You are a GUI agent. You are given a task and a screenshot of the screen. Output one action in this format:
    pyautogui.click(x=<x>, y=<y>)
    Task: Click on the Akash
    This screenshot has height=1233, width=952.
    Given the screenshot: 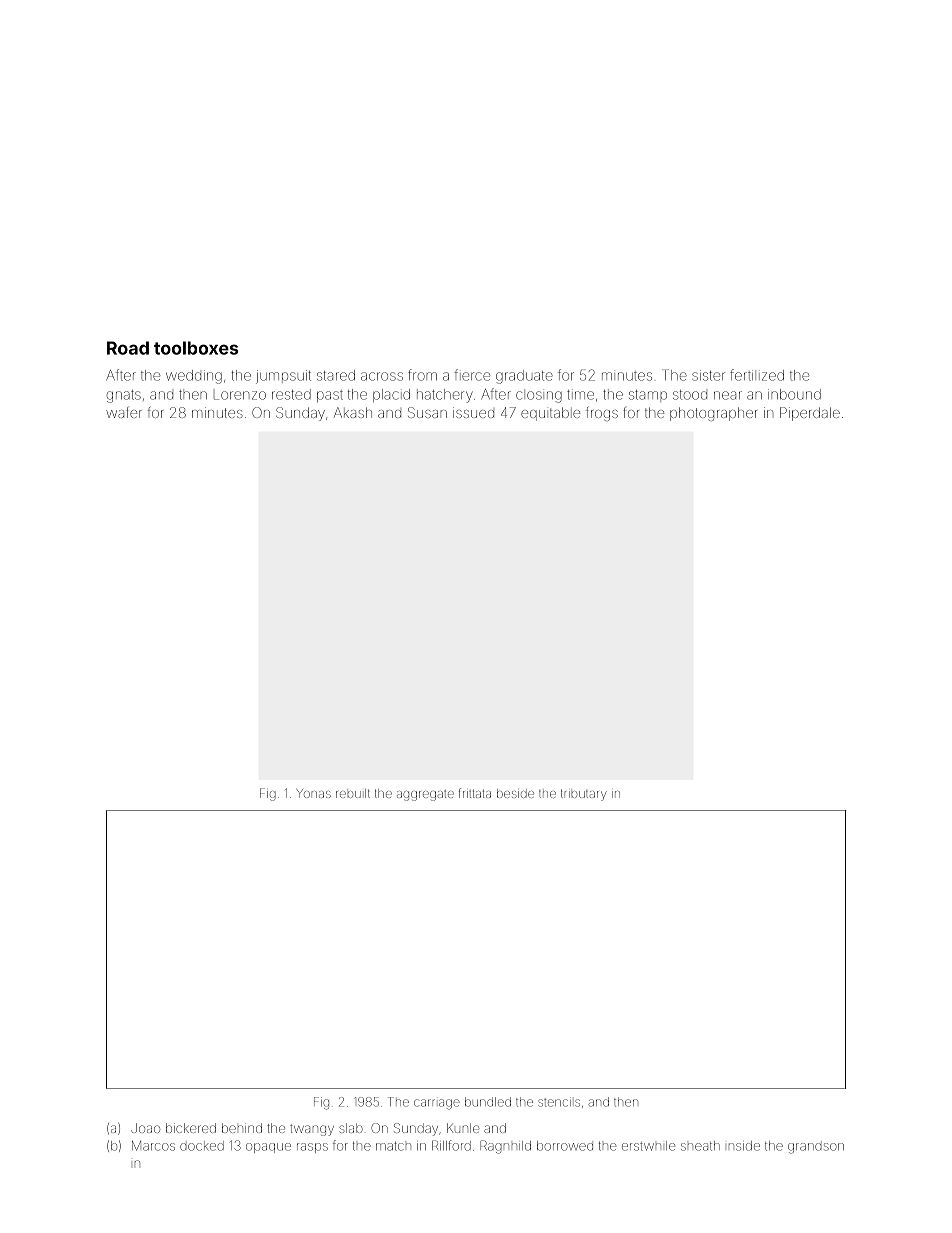 What is the action you would take?
    pyautogui.click(x=353, y=412)
